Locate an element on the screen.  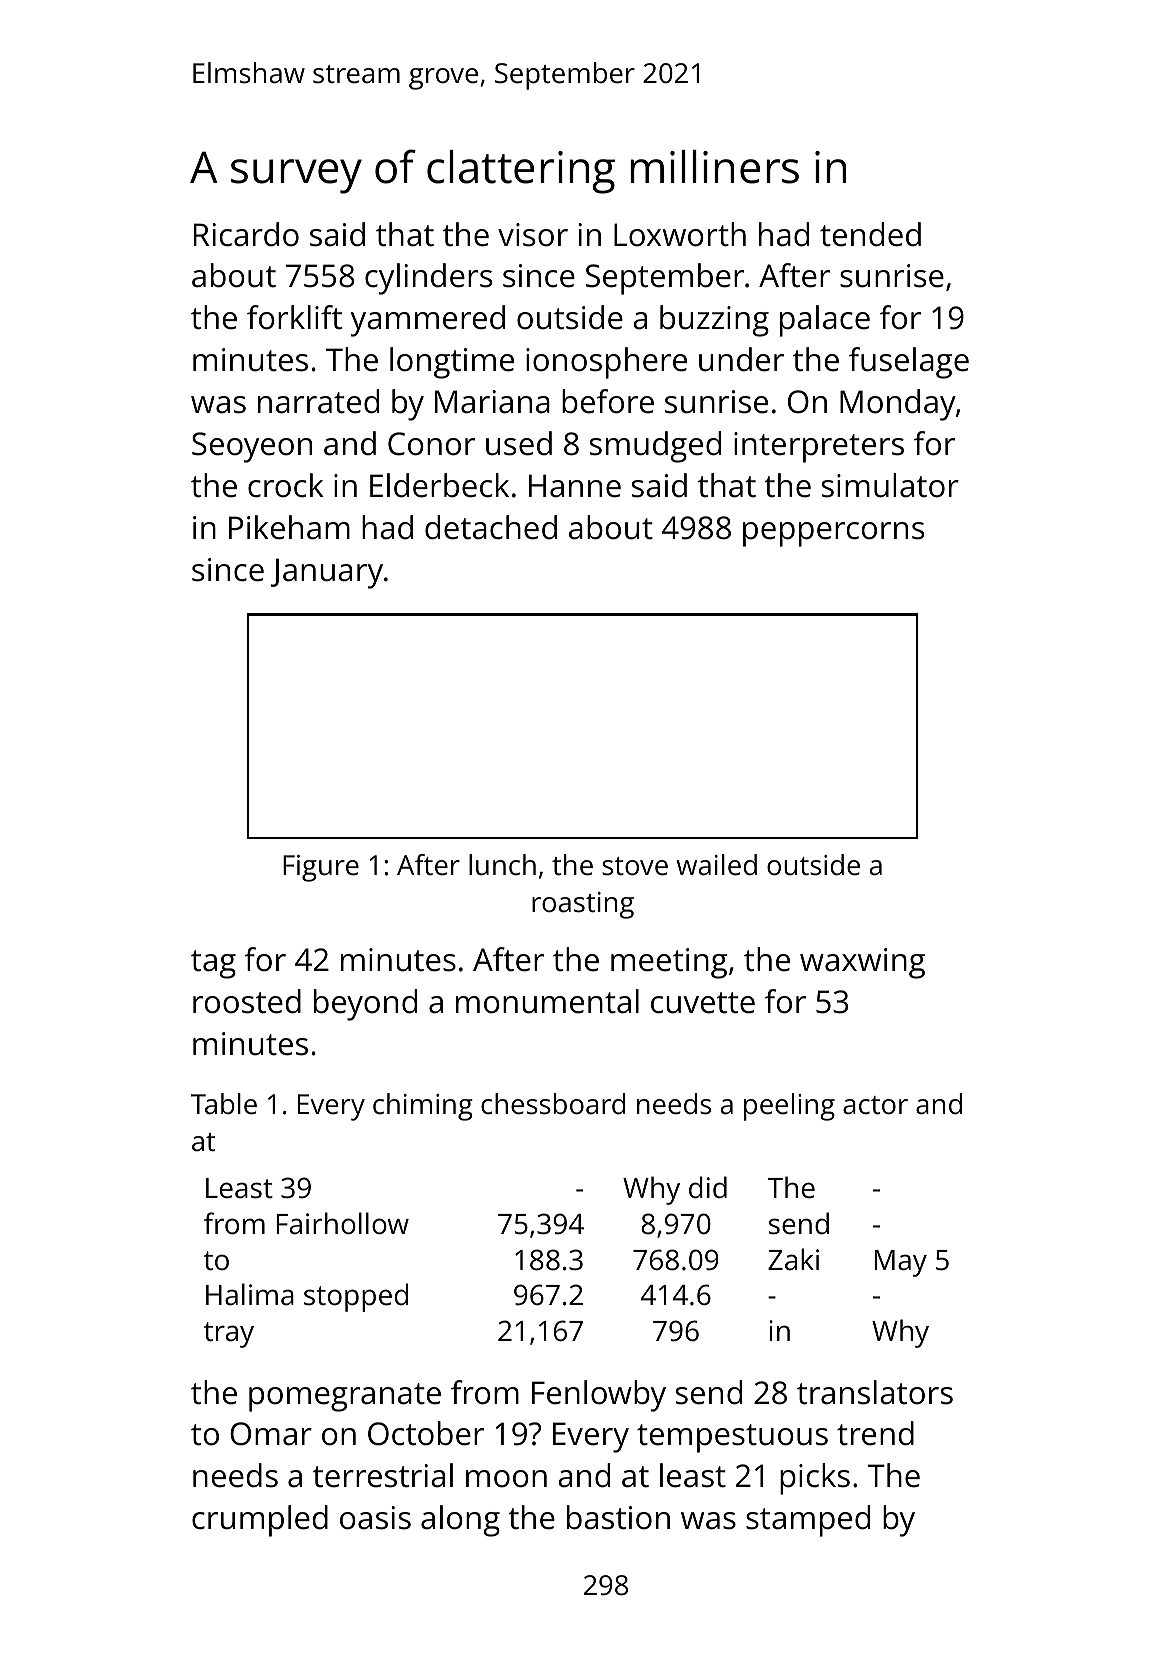
tended is located at coordinates (870, 234).
